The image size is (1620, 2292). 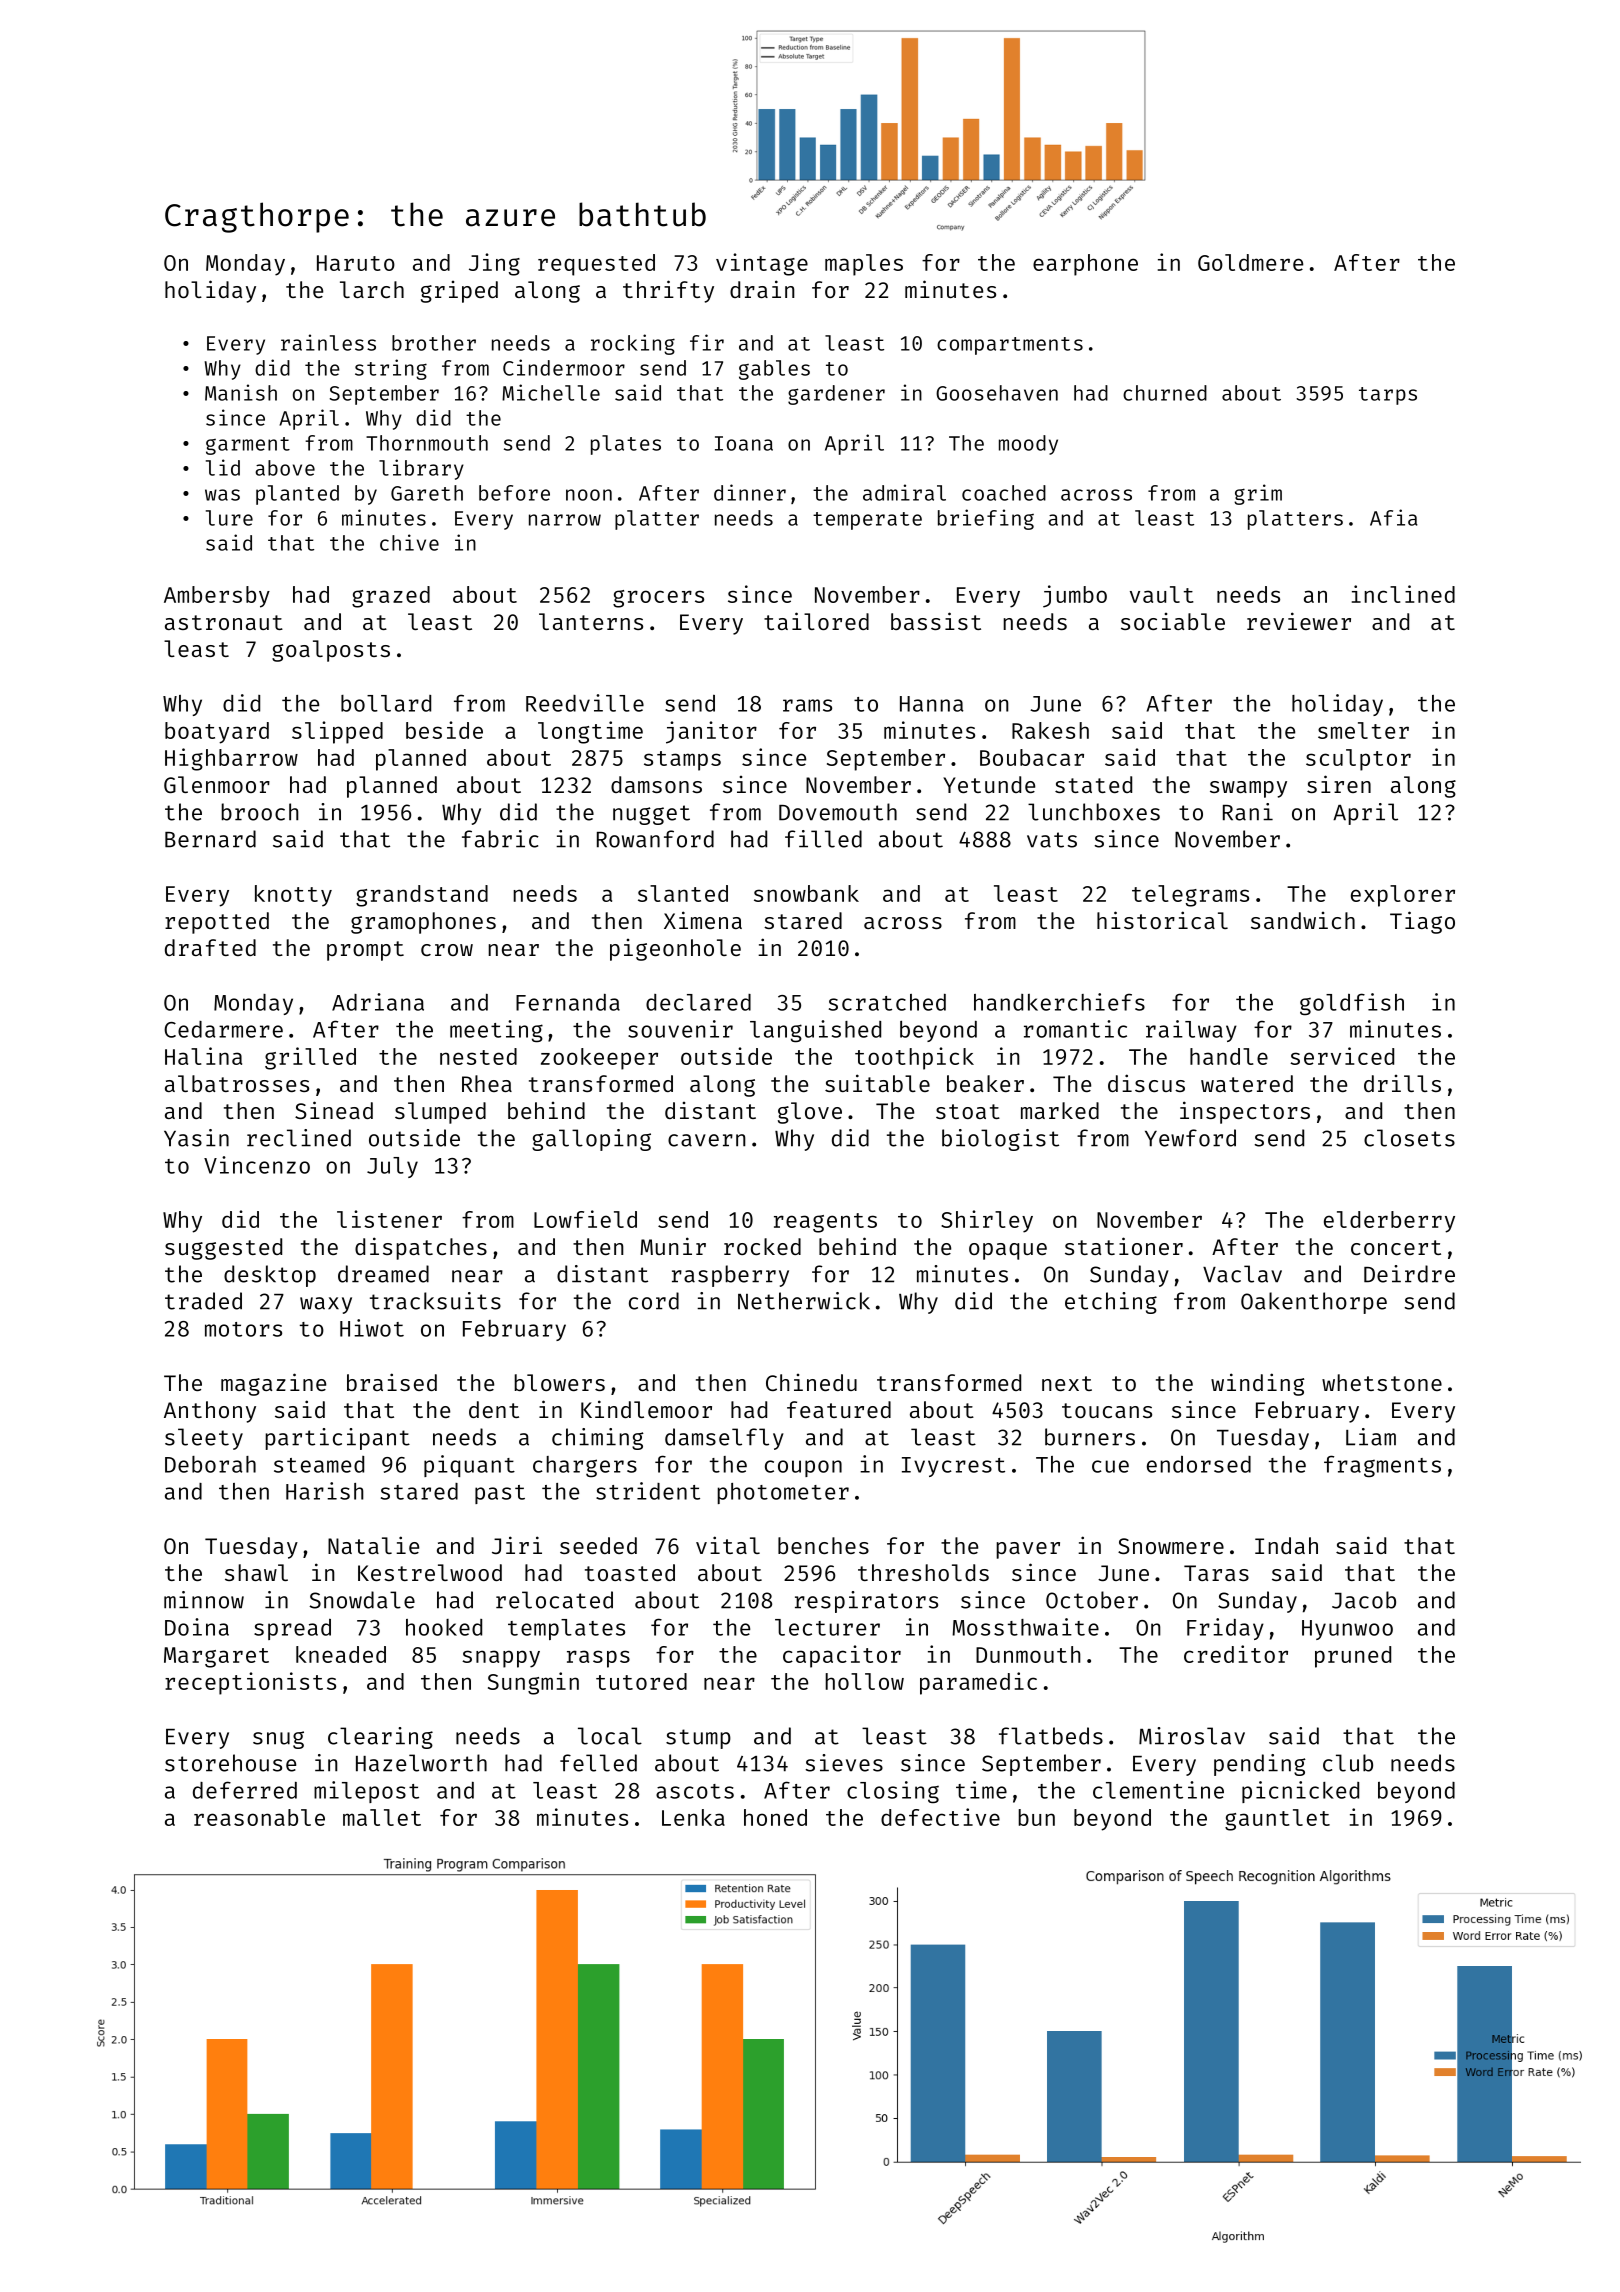 What do you see at coordinates (806, 893) in the screenshot?
I see `snowbank` at bounding box center [806, 893].
